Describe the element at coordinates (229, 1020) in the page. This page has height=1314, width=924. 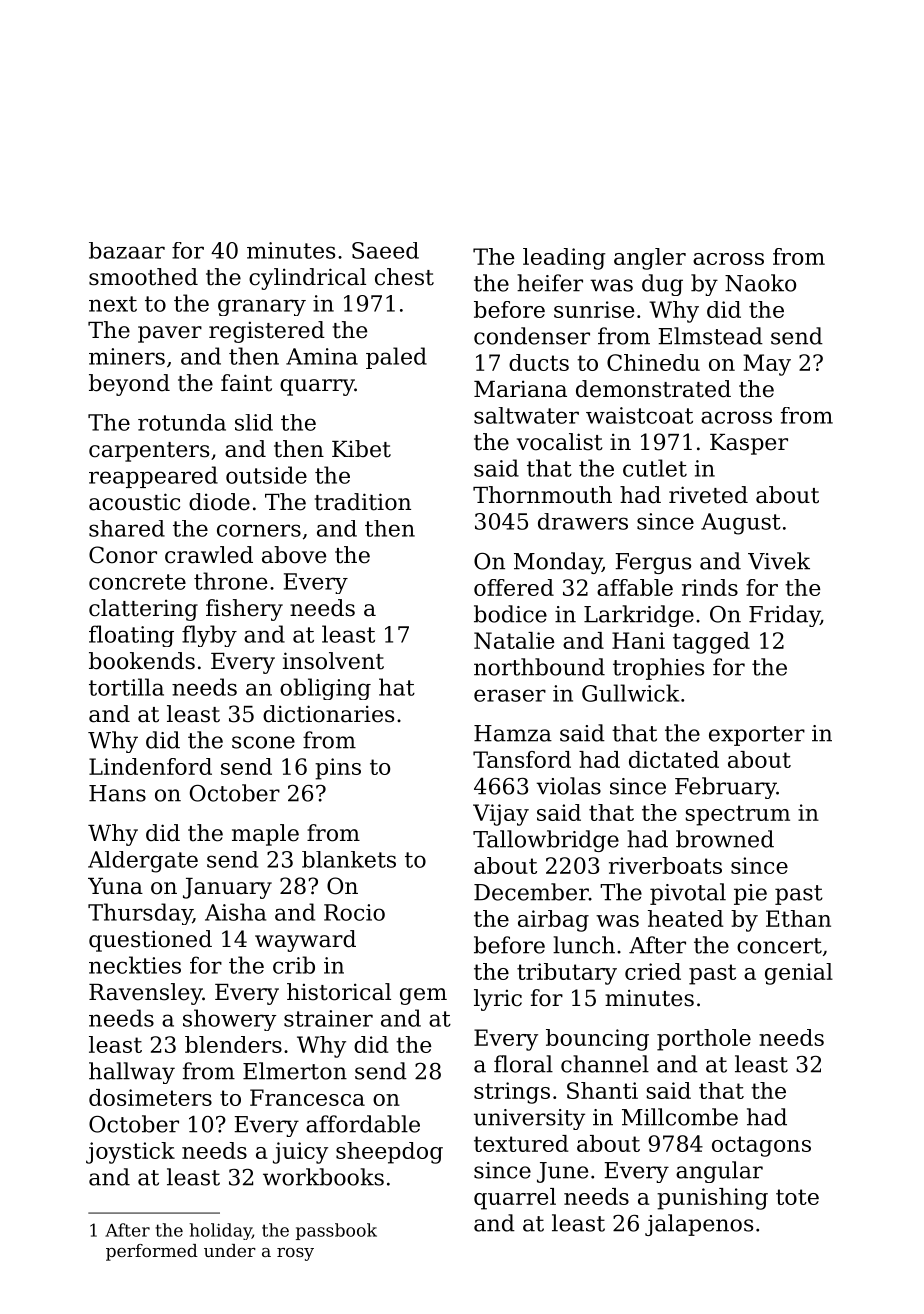
I see `showery` at that location.
